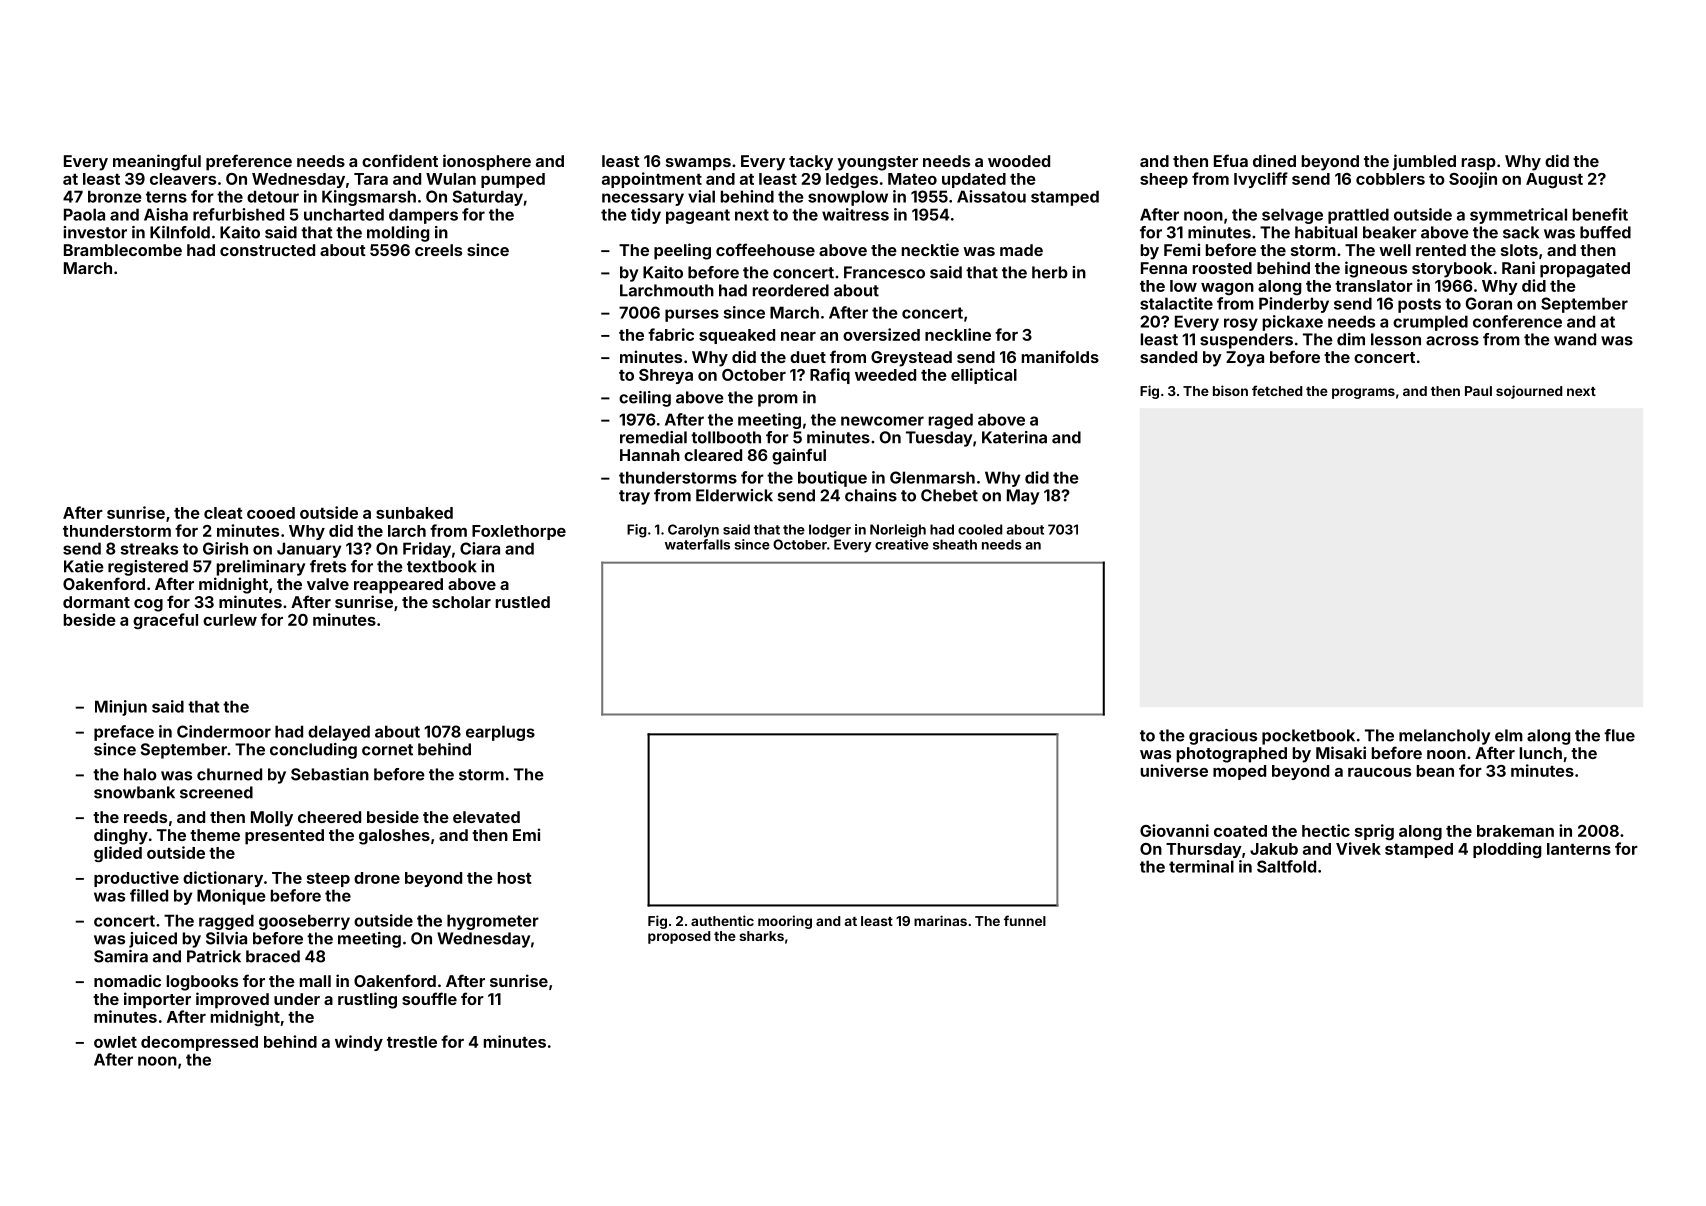 Image resolution: width=1706 pixels, height=1206 pixels. Describe the element at coordinates (249, 162) in the image. I see `preference` at that location.
